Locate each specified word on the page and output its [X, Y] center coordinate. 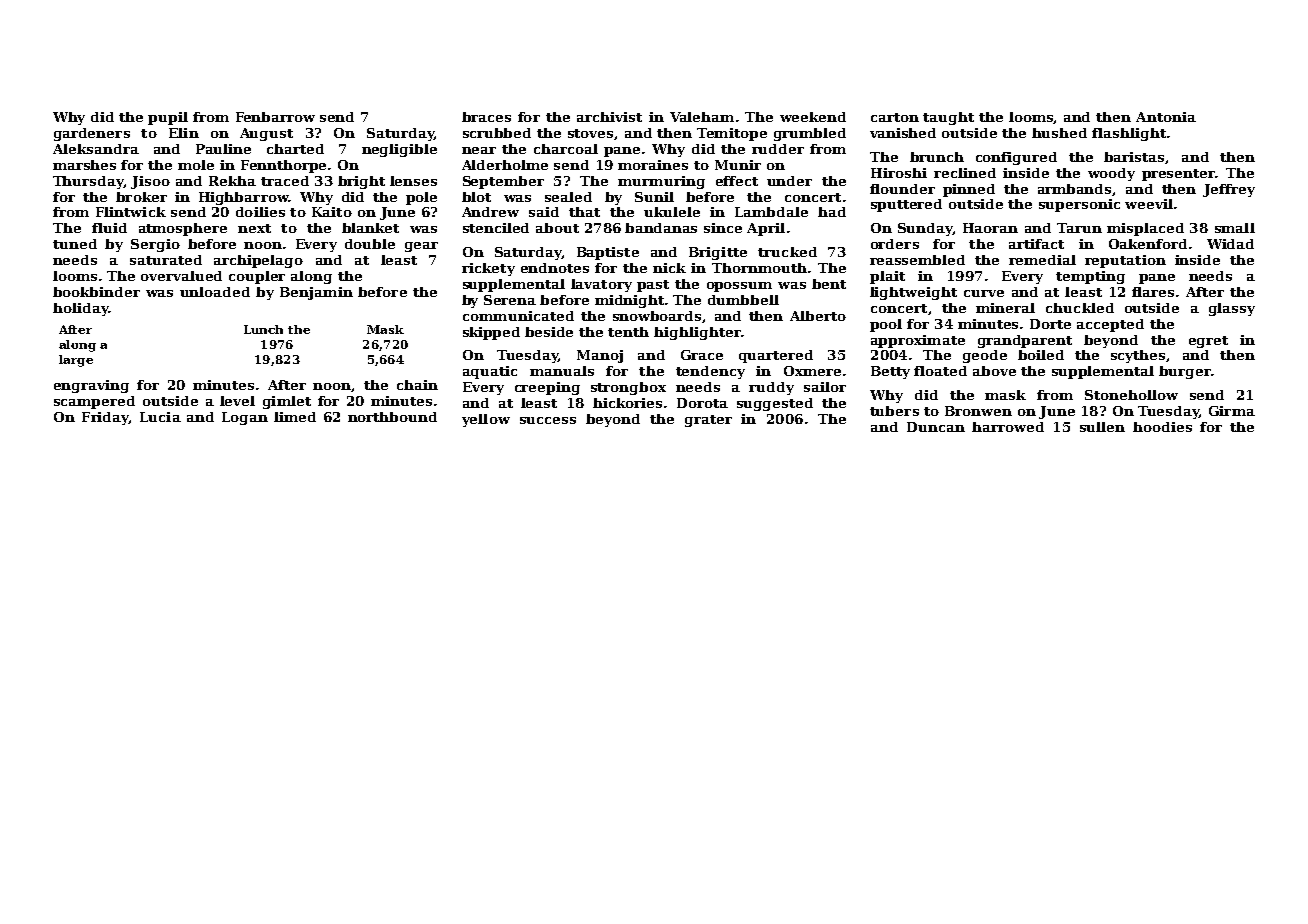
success [548, 420]
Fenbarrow [275, 117]
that [584, 212]
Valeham [702, 117]
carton [895, 117]
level [237, 401]
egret [1208, 342]
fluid [109, 228]
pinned [969, 190]
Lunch [263, 329]
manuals [562, 371]
